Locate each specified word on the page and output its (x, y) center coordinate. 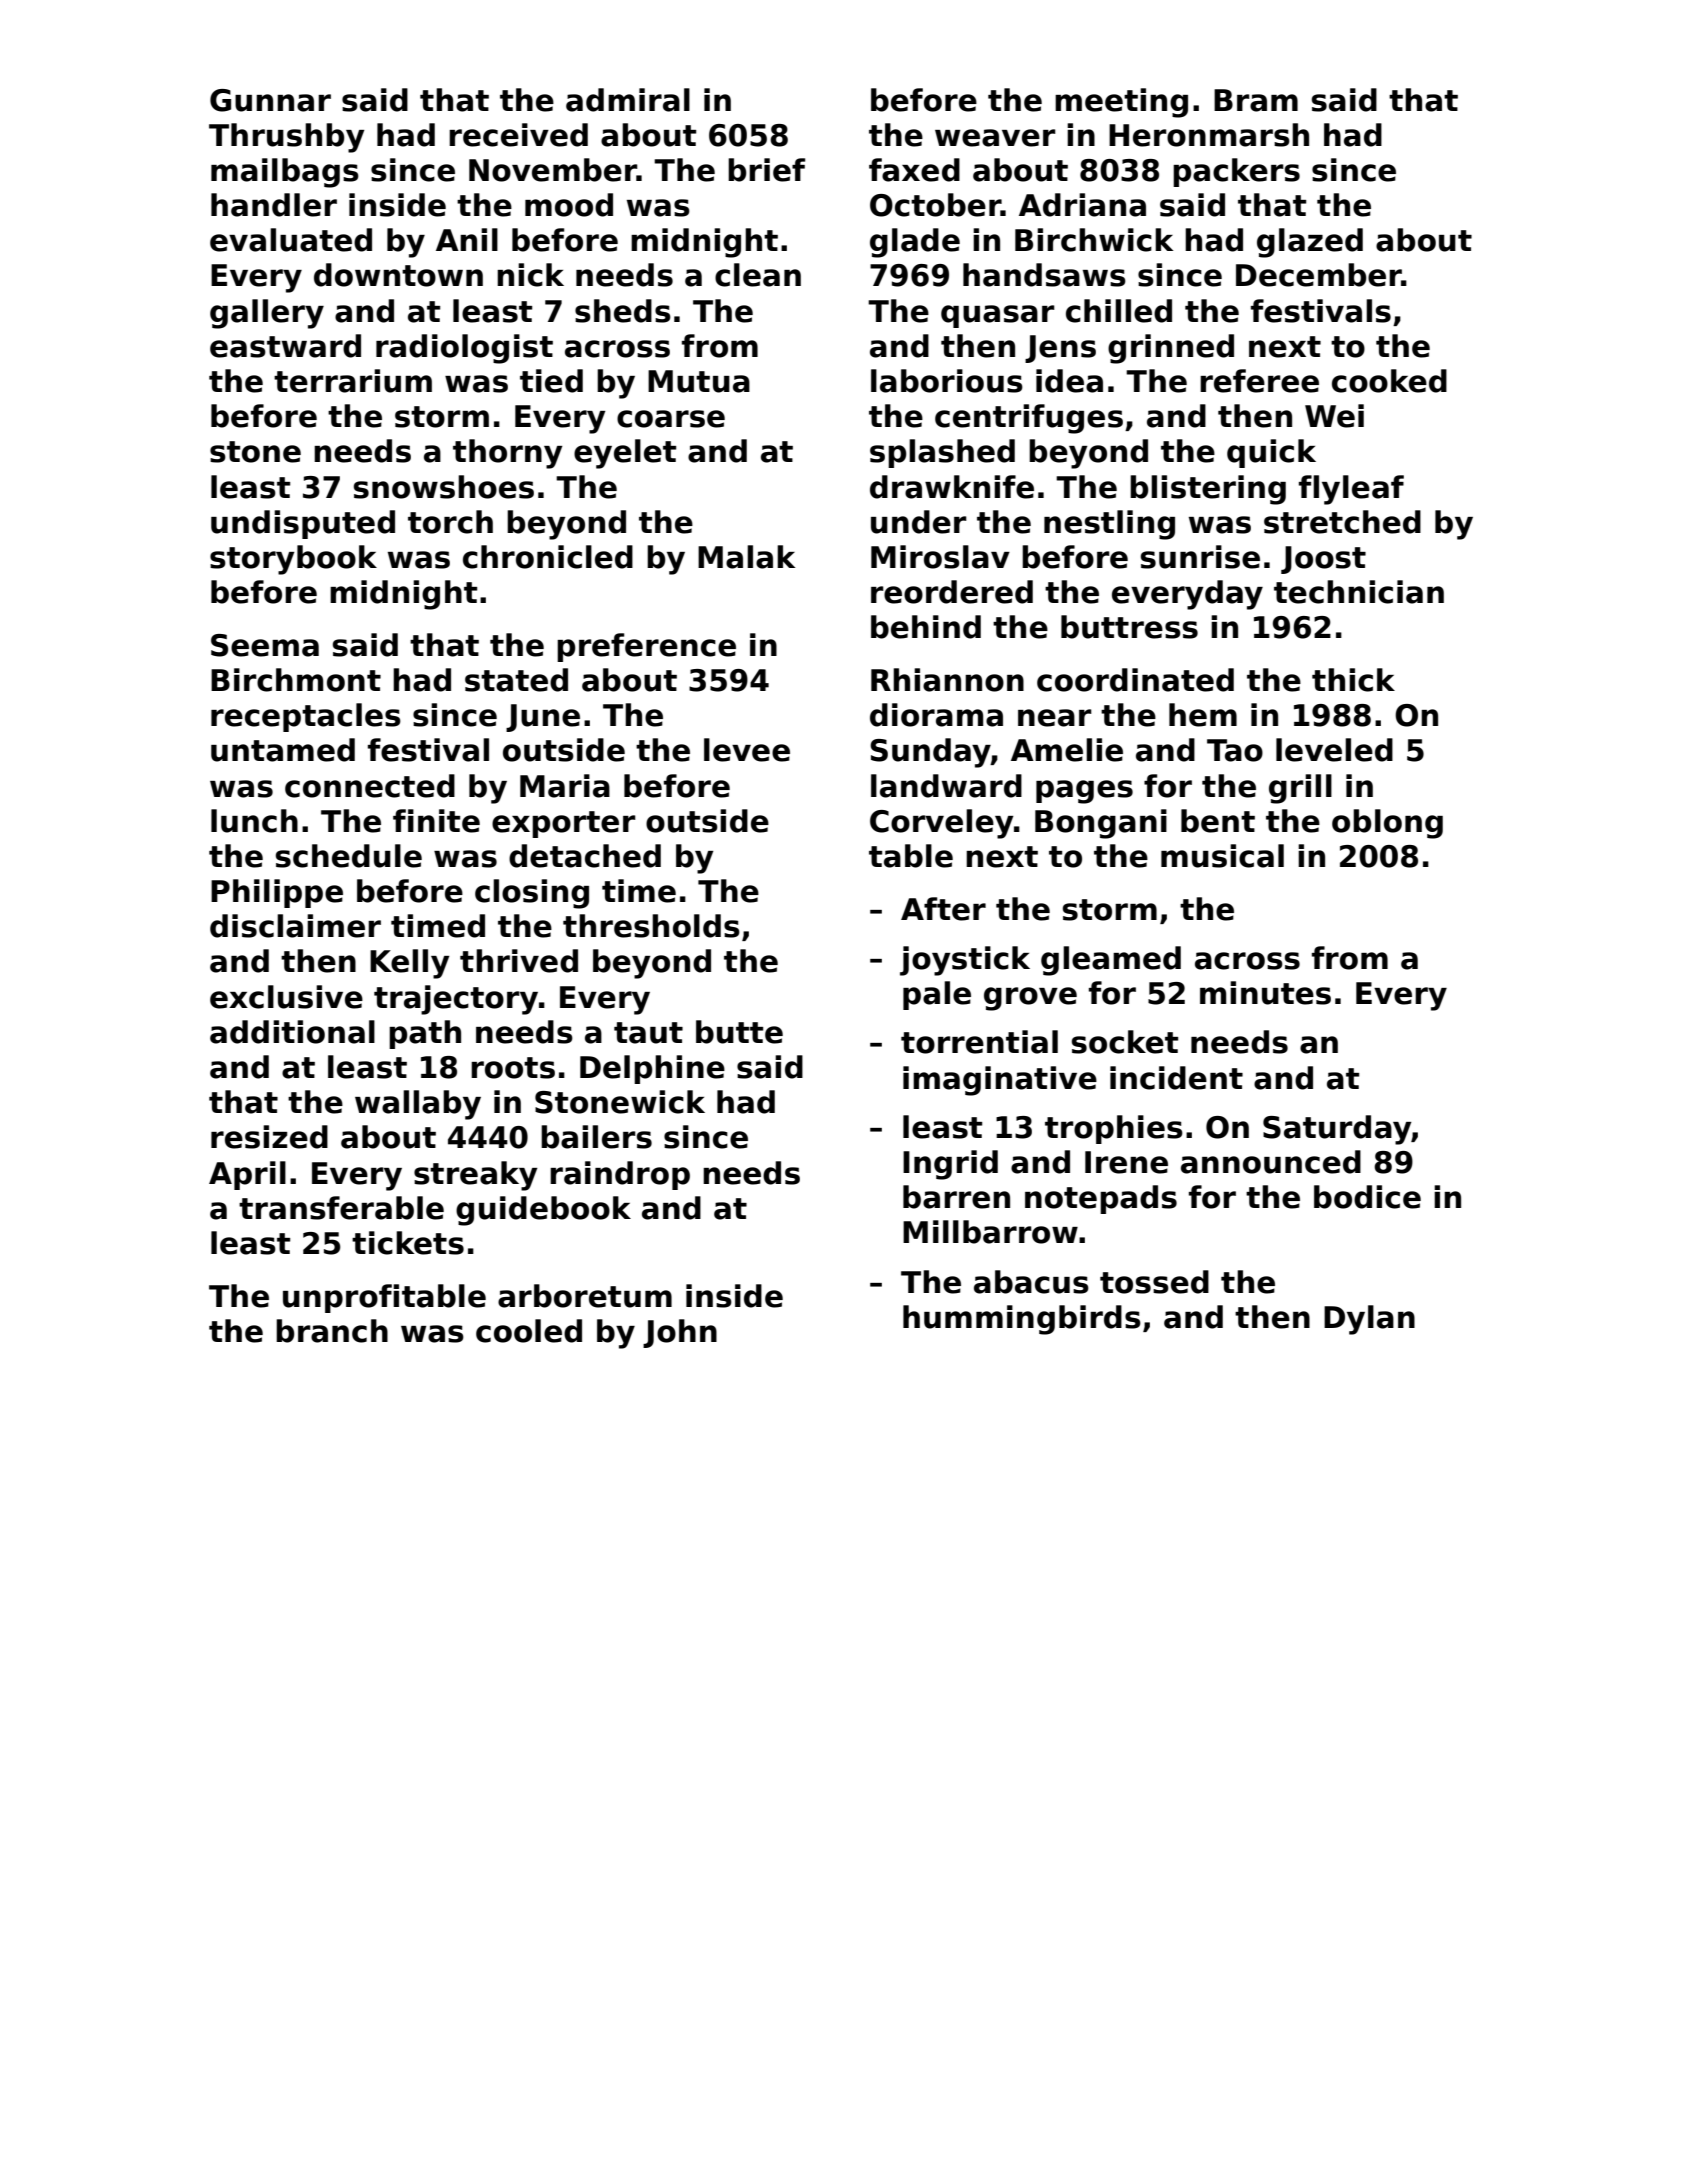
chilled (1119, 311)
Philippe (277, 893)
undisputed (303, 524)
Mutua (699, 381)
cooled (529, 1331)
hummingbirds (1022, 1320)
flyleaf (1351, 490)
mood (569, 205)
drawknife (952, 487)
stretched (1342, 522)
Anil (467, 239)
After (943, 909)
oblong (1387, 824)
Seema (265, 645)
